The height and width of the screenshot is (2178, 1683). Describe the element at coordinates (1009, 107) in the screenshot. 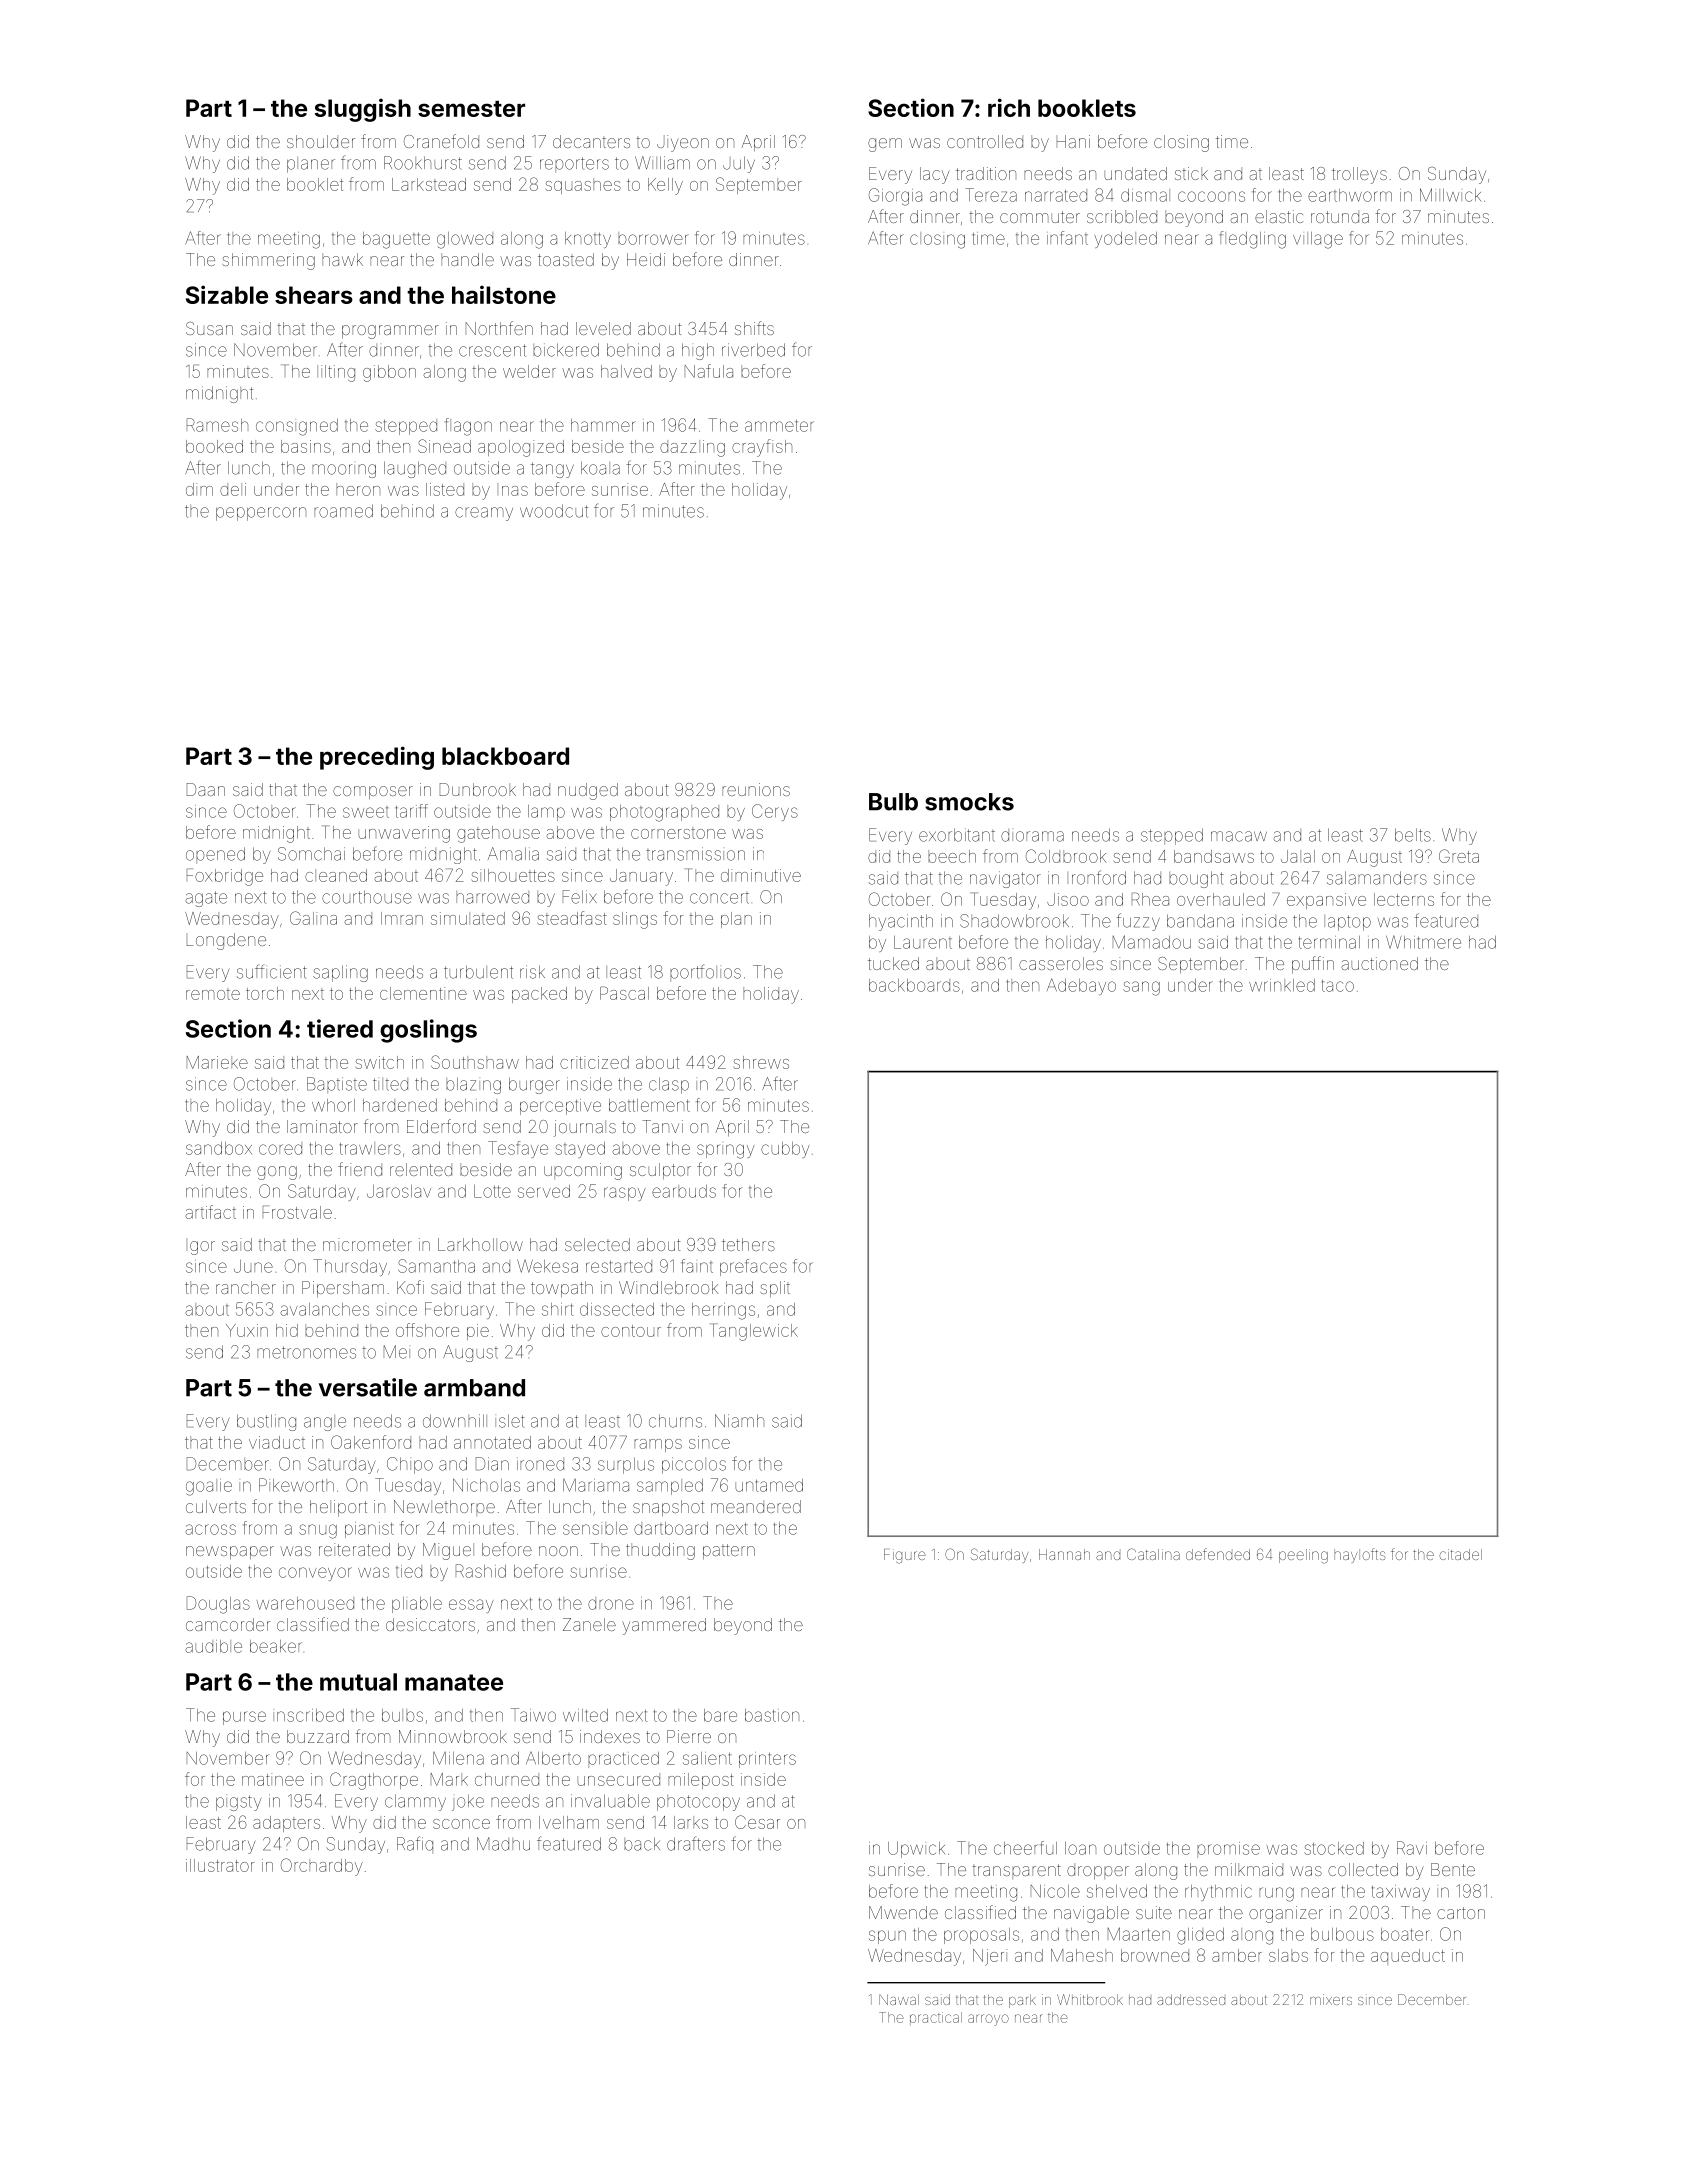

I see `rich` at that location.
